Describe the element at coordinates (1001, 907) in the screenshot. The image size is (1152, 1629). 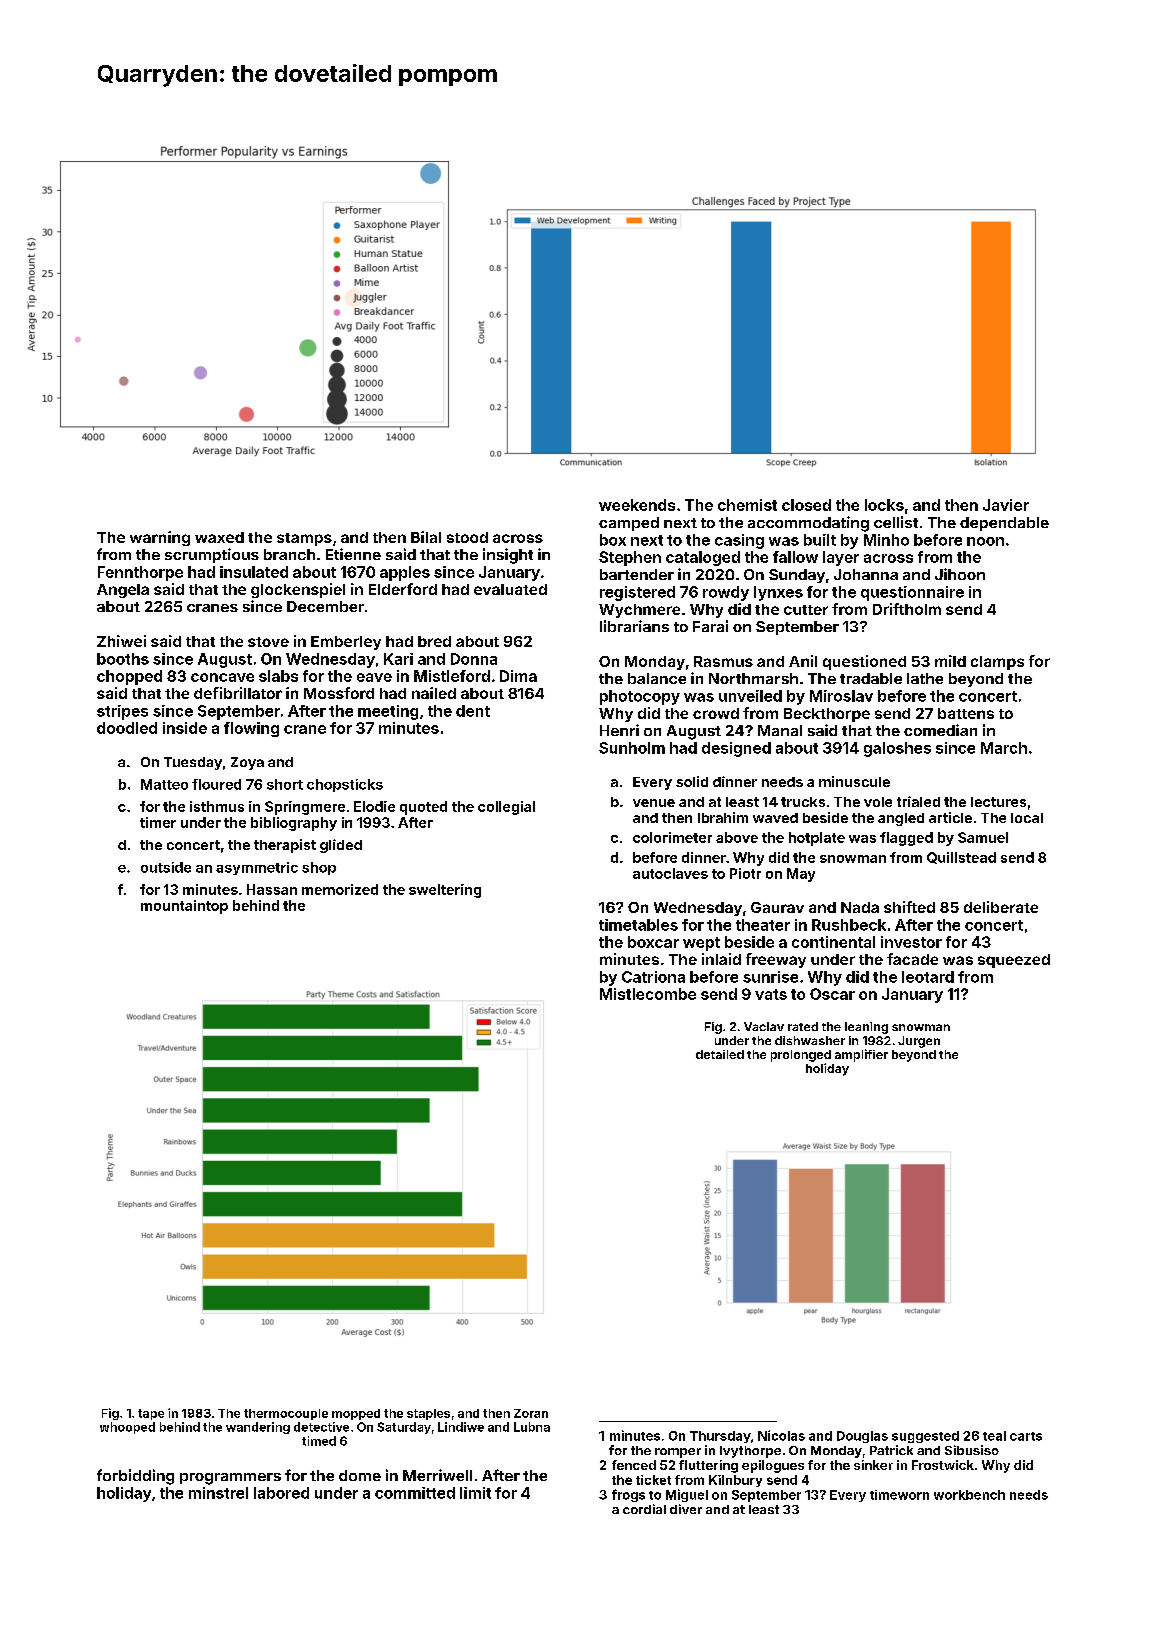
I see `deliberate` at that location.
